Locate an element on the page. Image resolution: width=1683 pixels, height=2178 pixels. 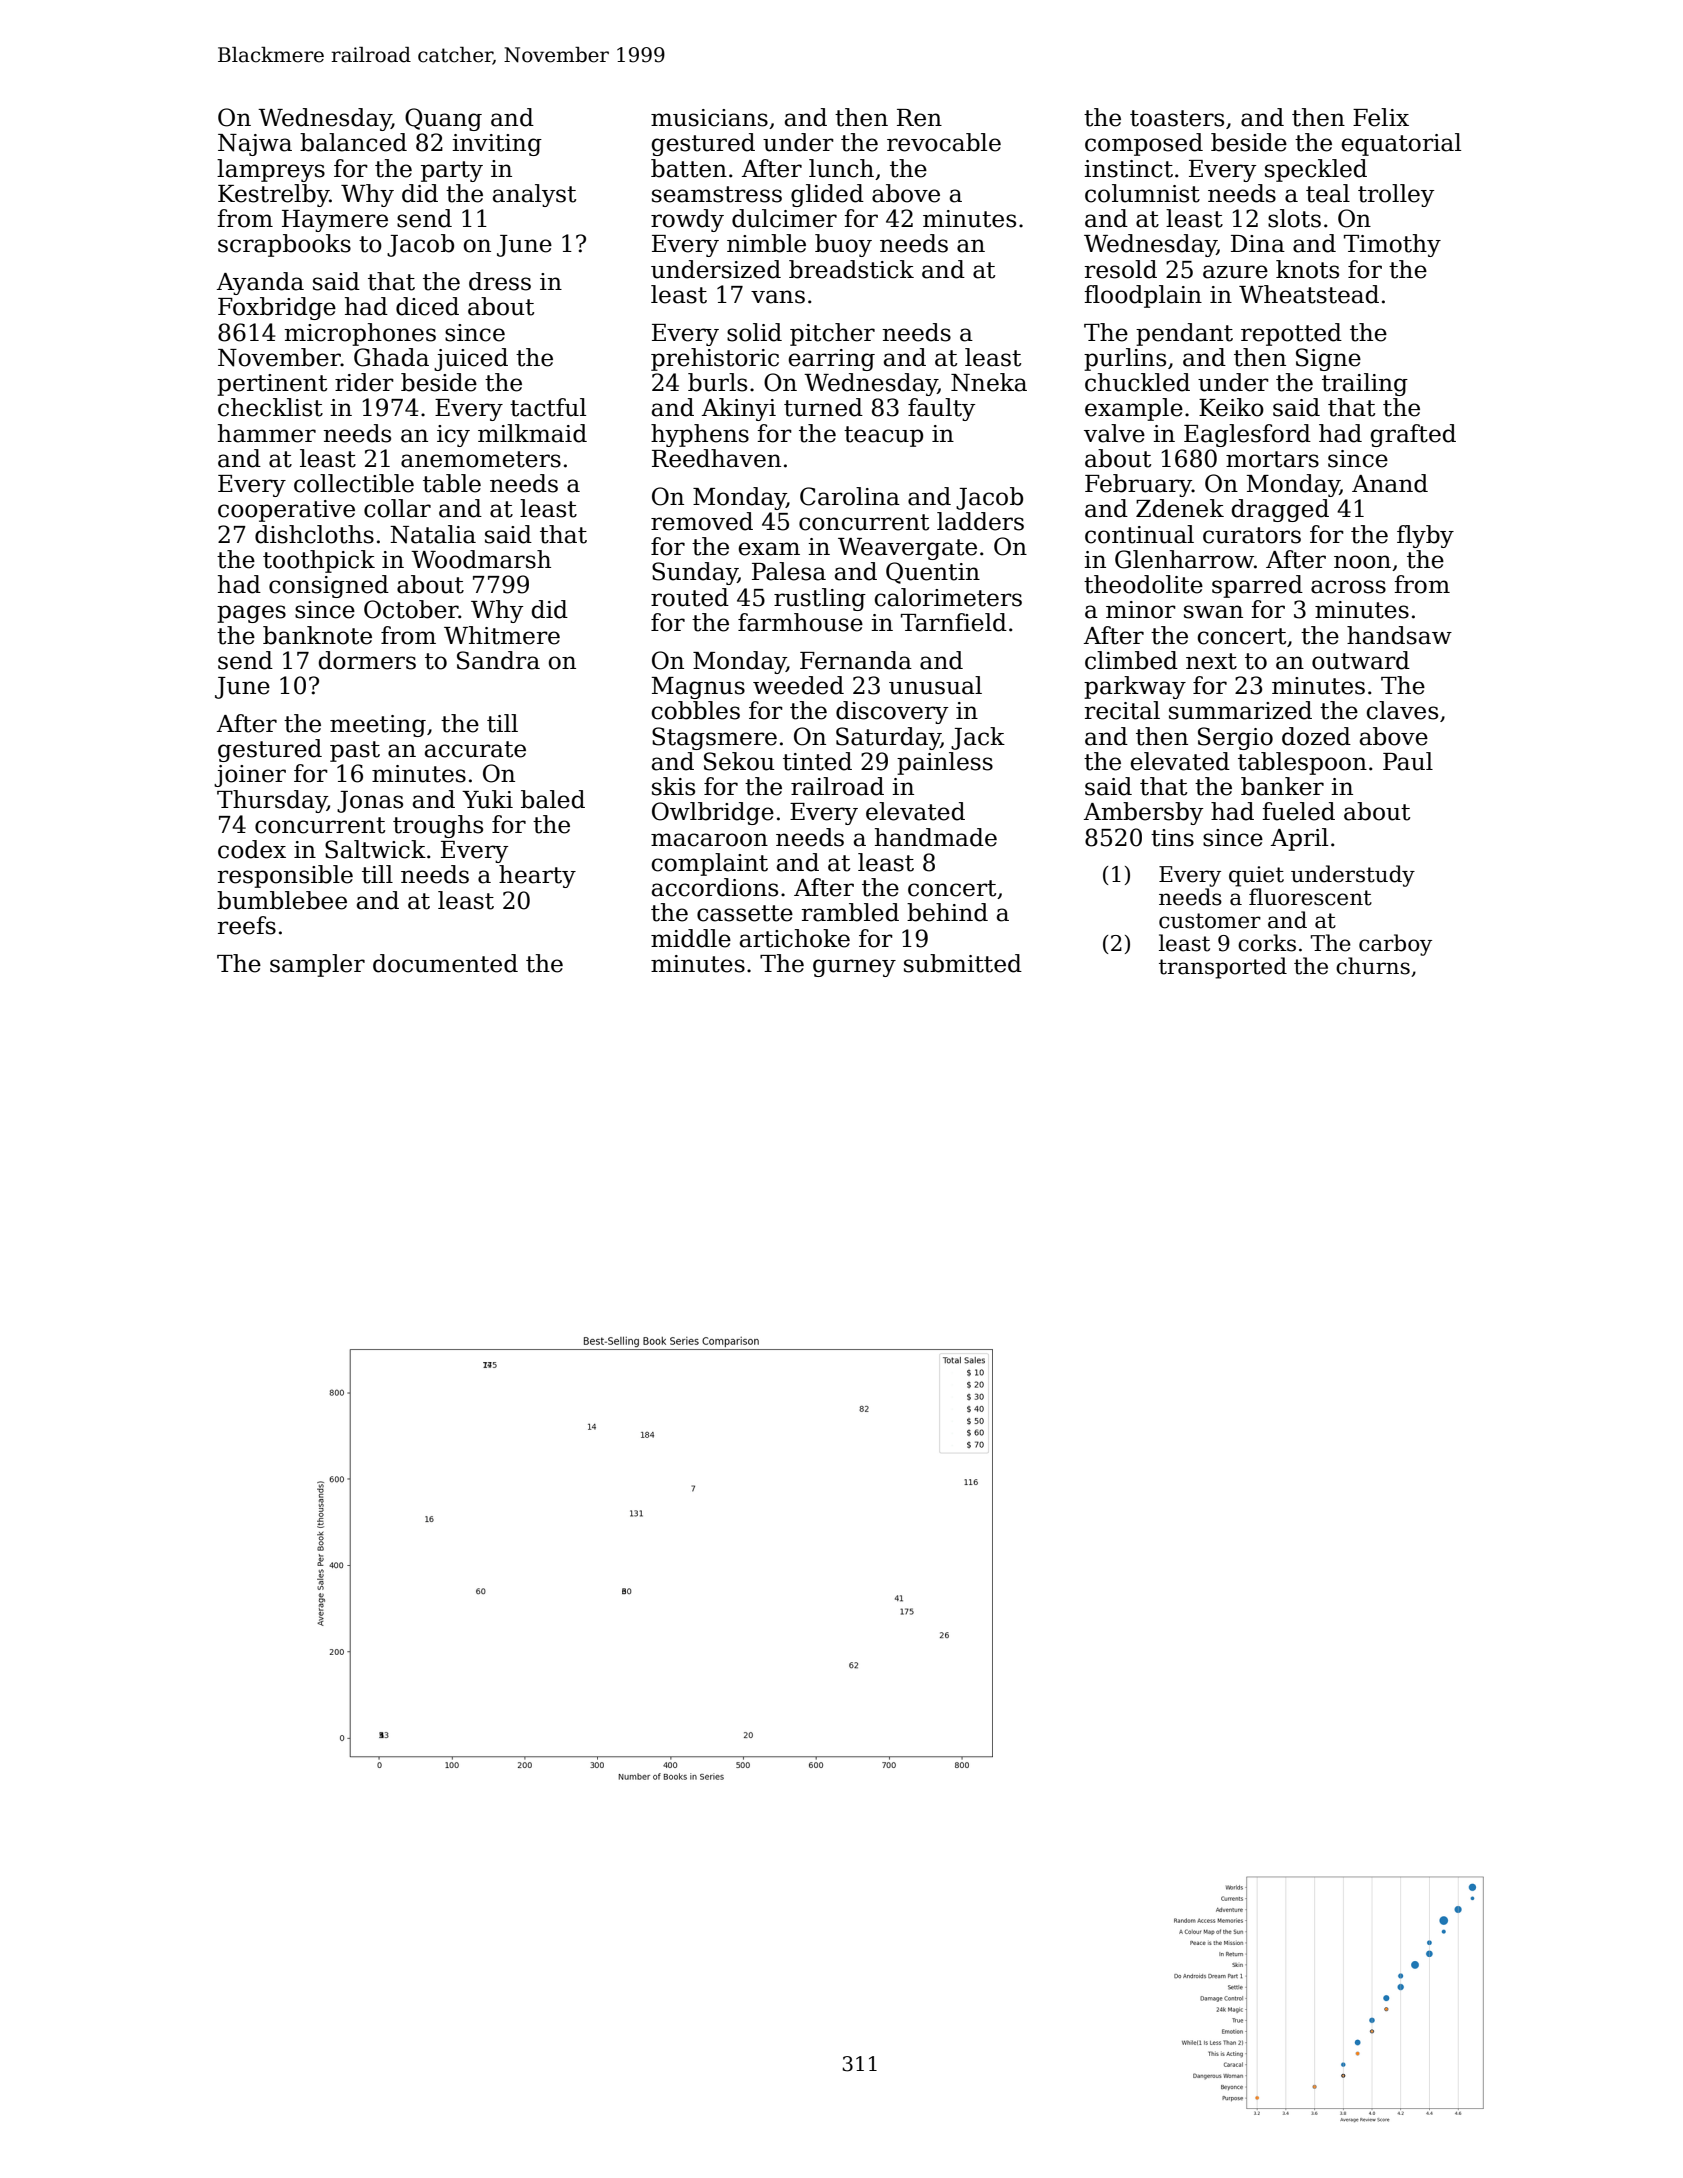
discovery is located at coordinates (892, 712).
